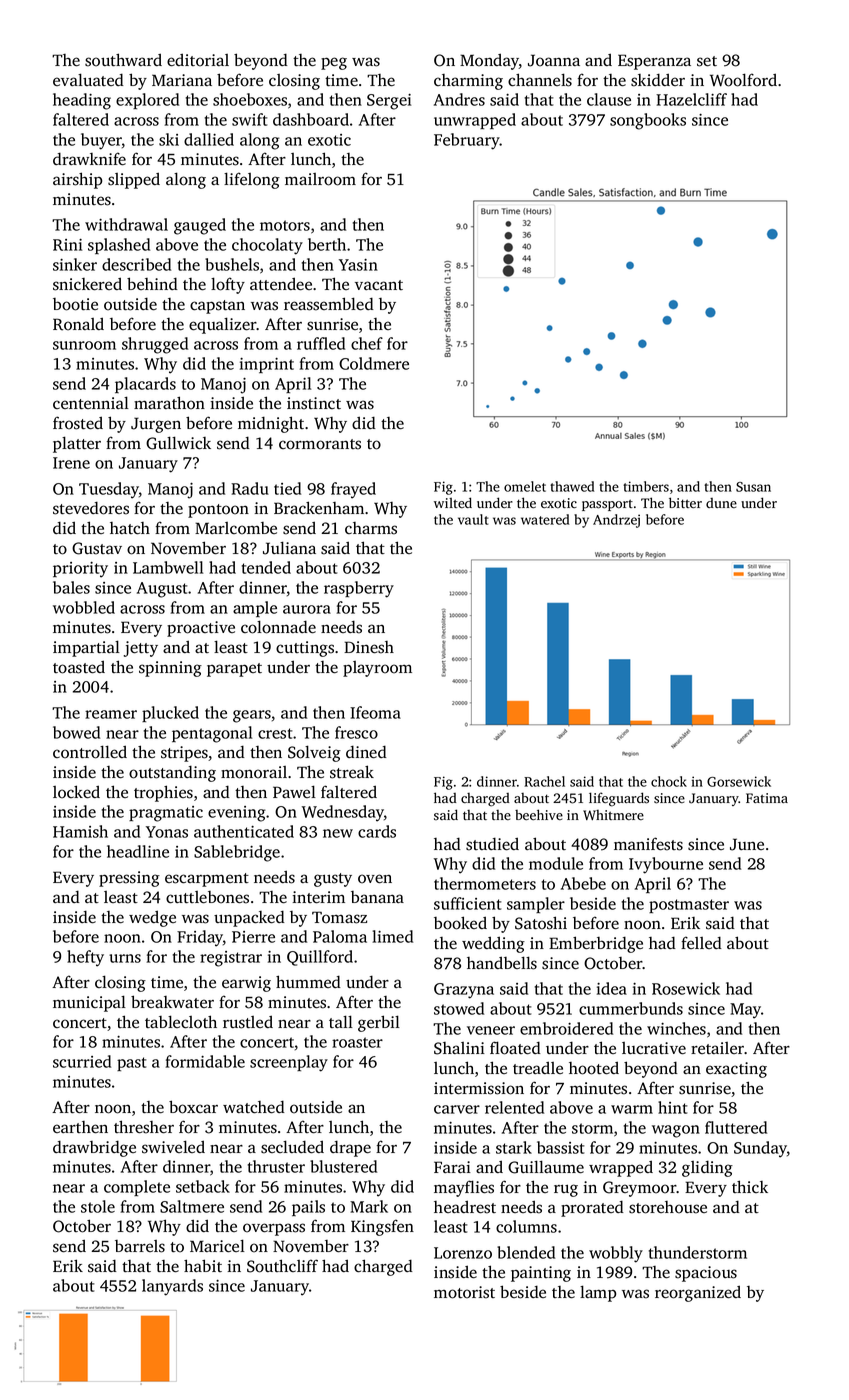 Image resolution: width=849 pixels, height=1400 pixels. What do you see at coordinates (341, 1021) in the screenshot?
I see `tall` at bounding box center [341, 1021].
